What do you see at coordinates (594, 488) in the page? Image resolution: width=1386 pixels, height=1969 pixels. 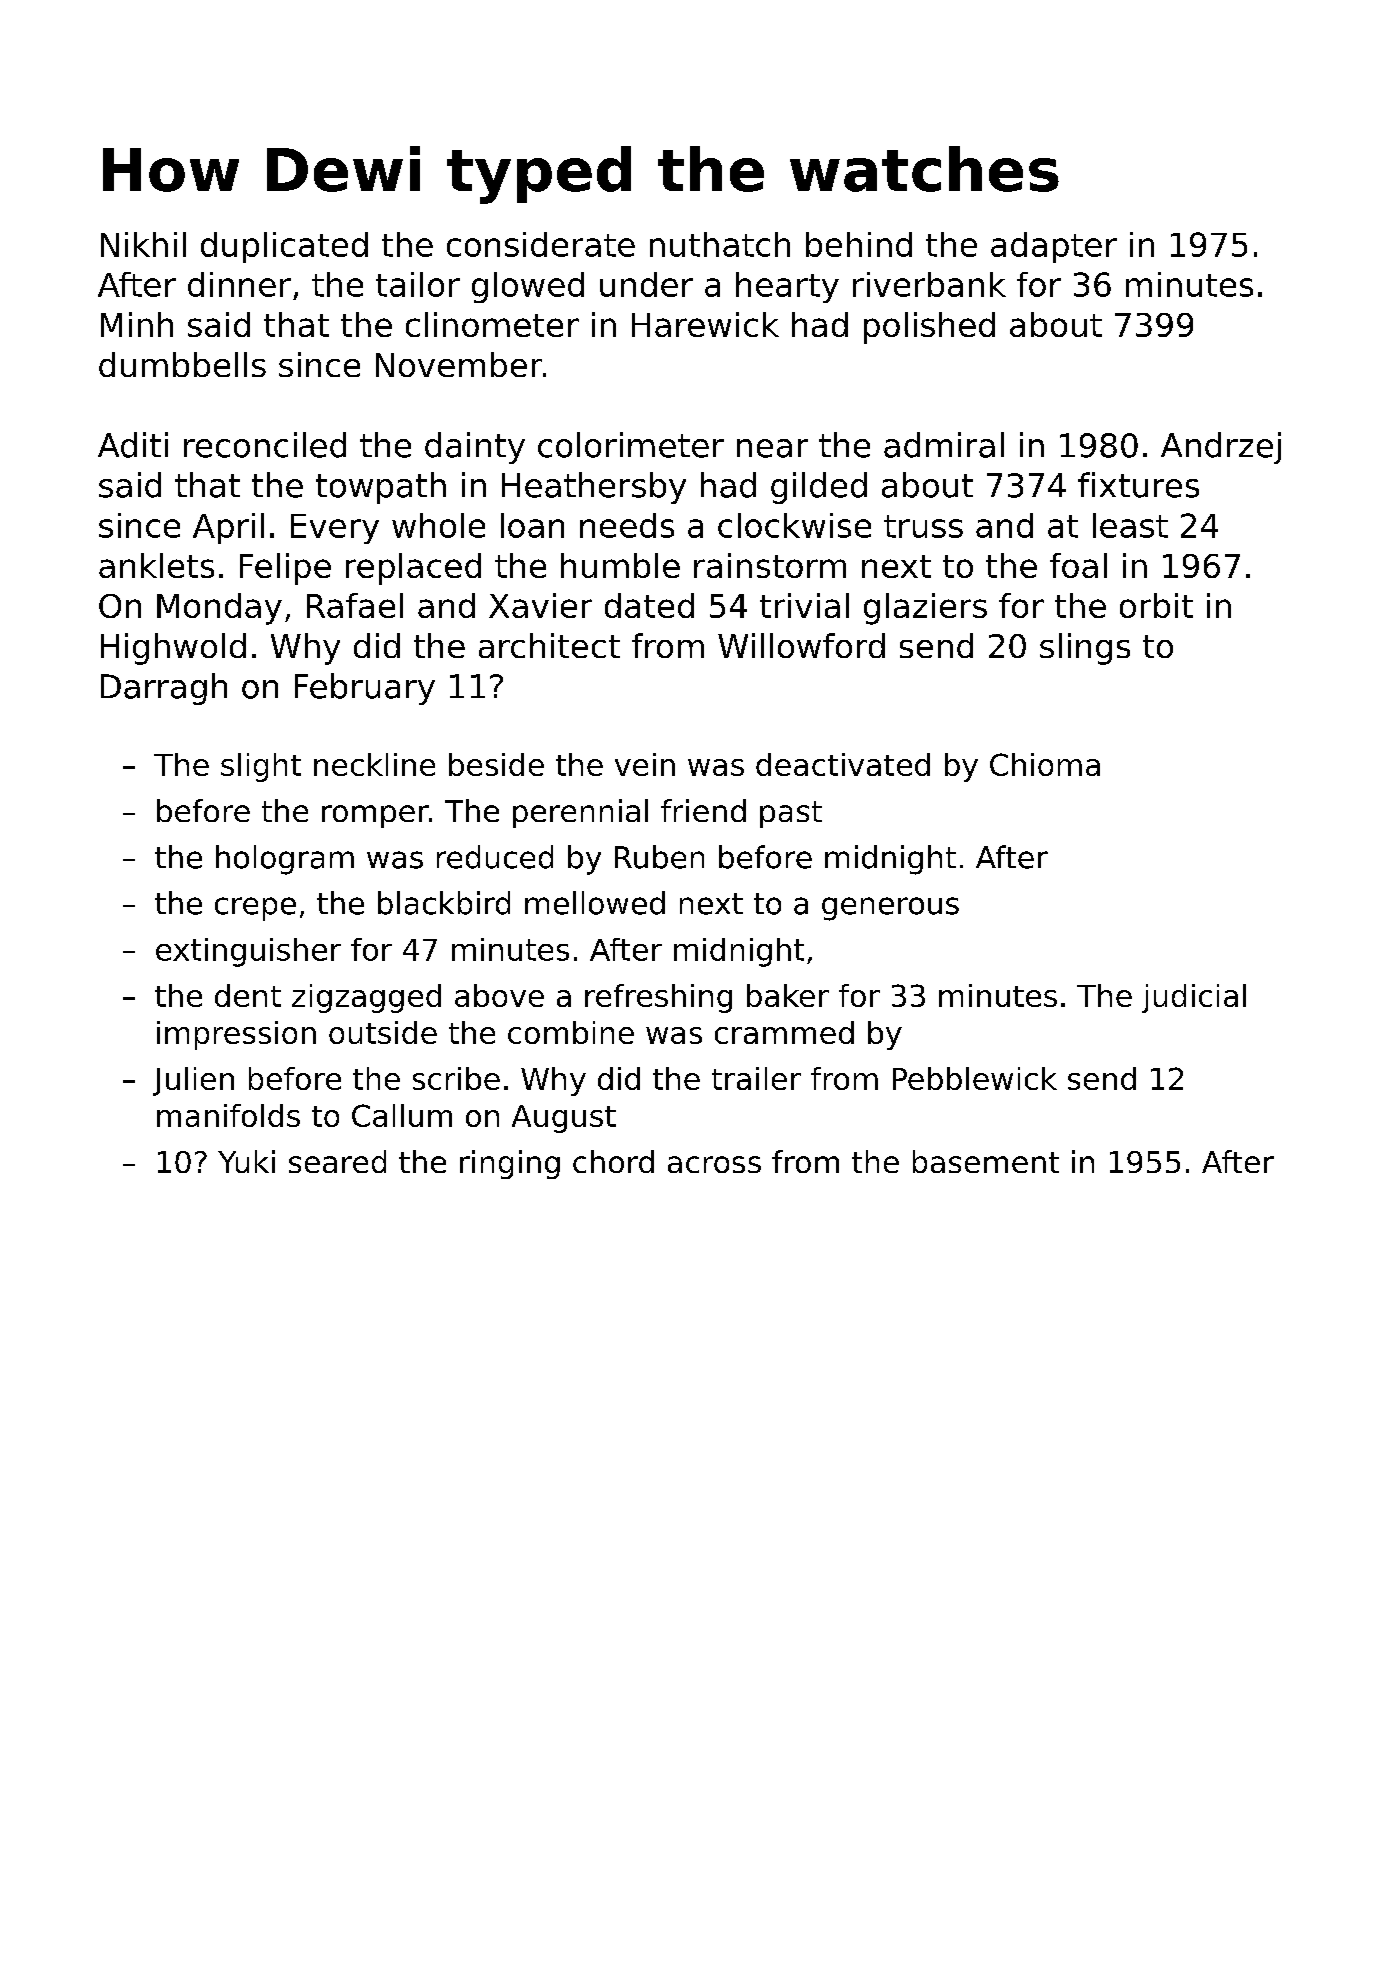 I see `Heathersby` at bounding box center [594, 488].
